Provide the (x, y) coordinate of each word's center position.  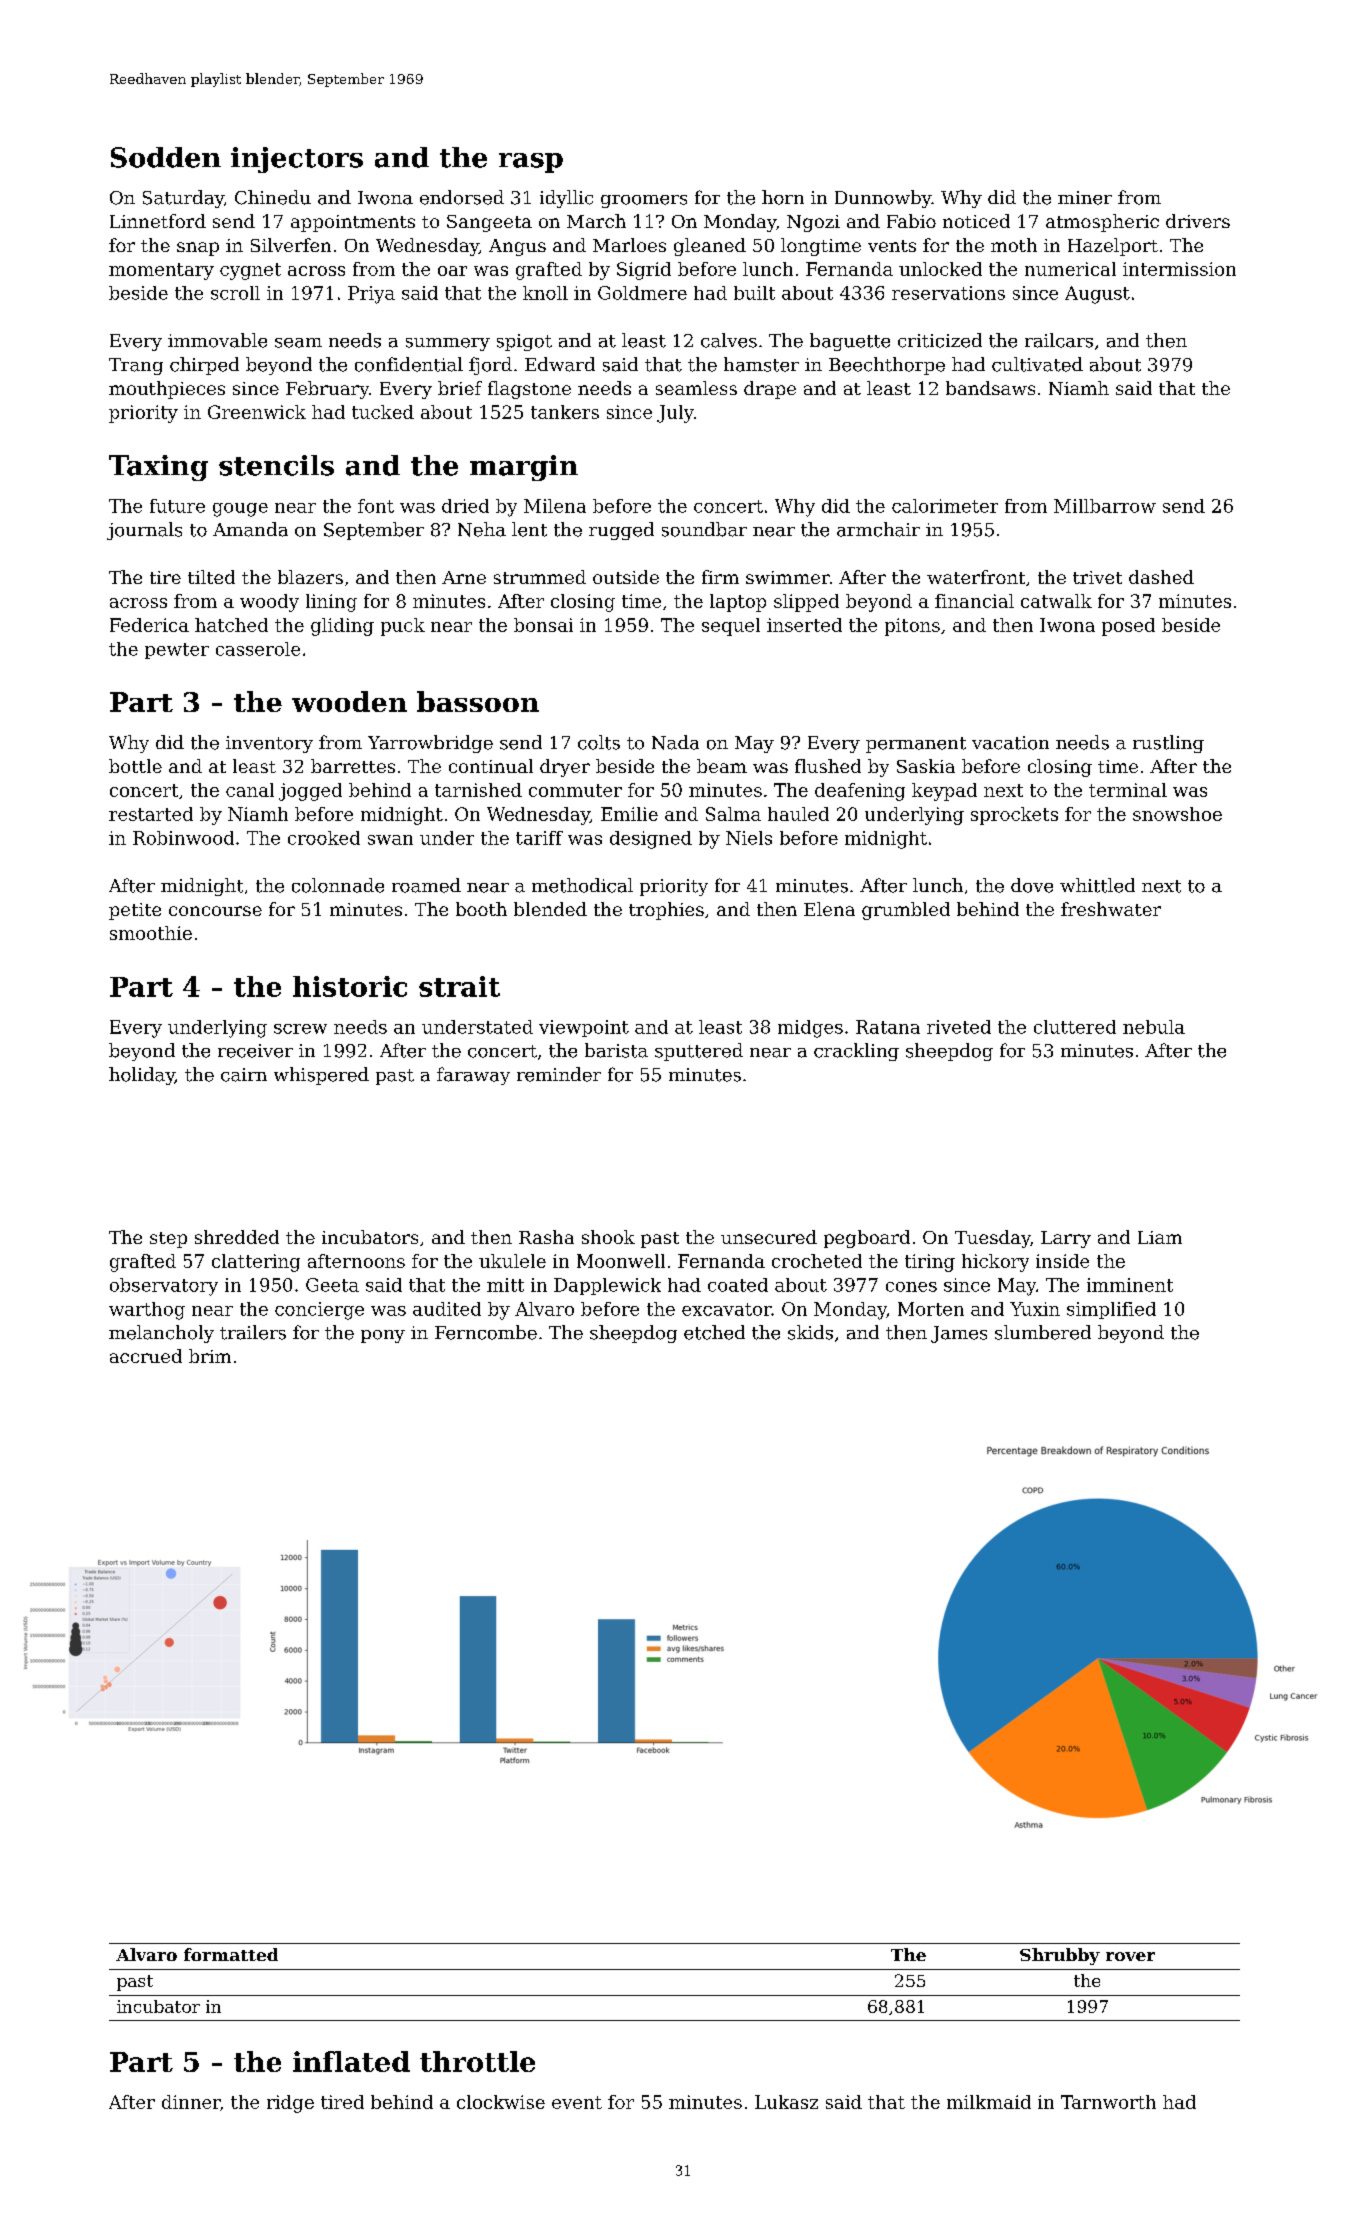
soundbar (704, 529)
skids (810, 1332)
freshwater (1111, 909)
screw (300, 1029)
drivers (1198, 221)
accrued (146, 1356)
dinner (191, 2102)
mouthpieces (167, 390)
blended (550, 909)
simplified (1111, 1310)
